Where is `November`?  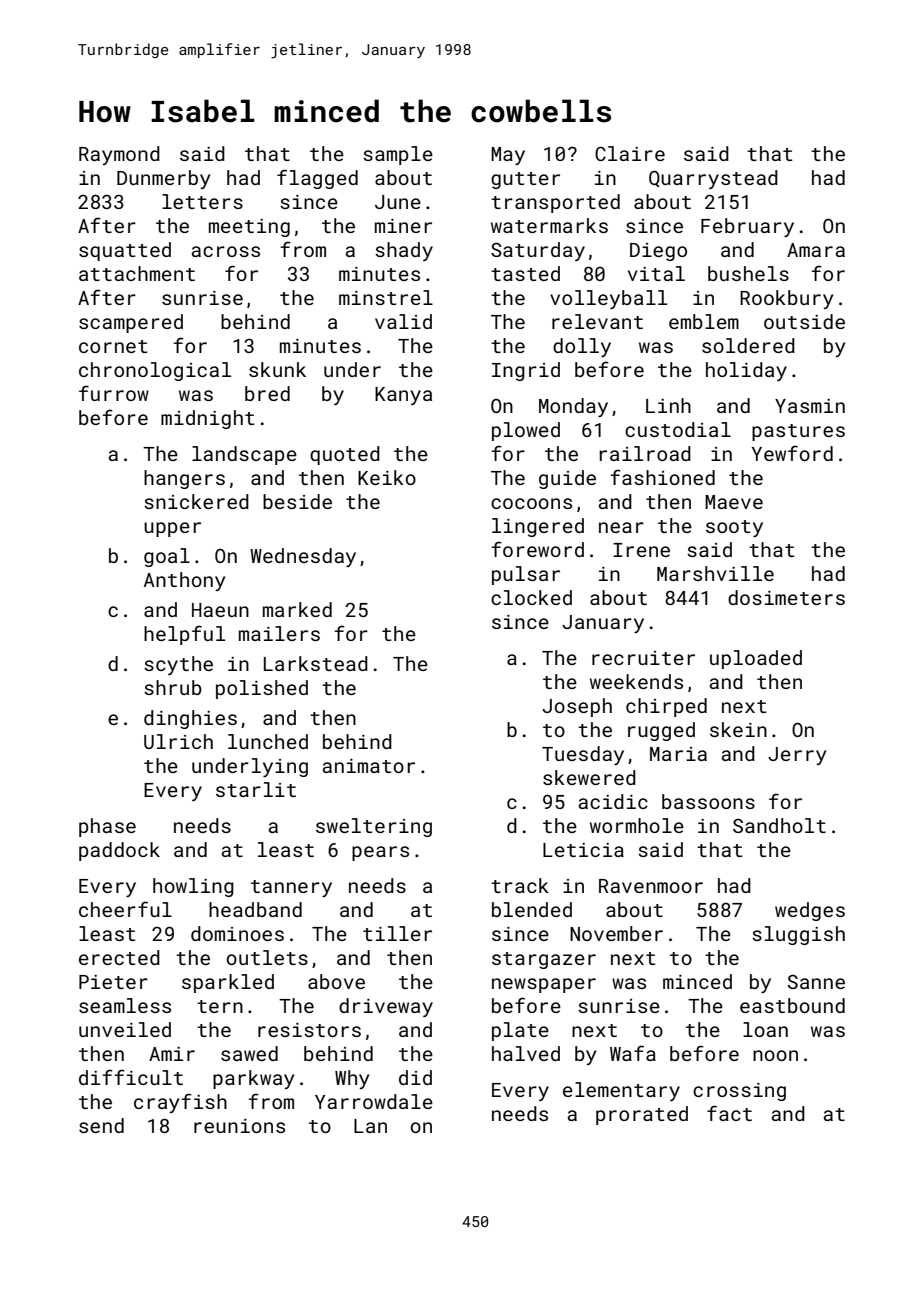 November is located at coordinates (616, 933).
